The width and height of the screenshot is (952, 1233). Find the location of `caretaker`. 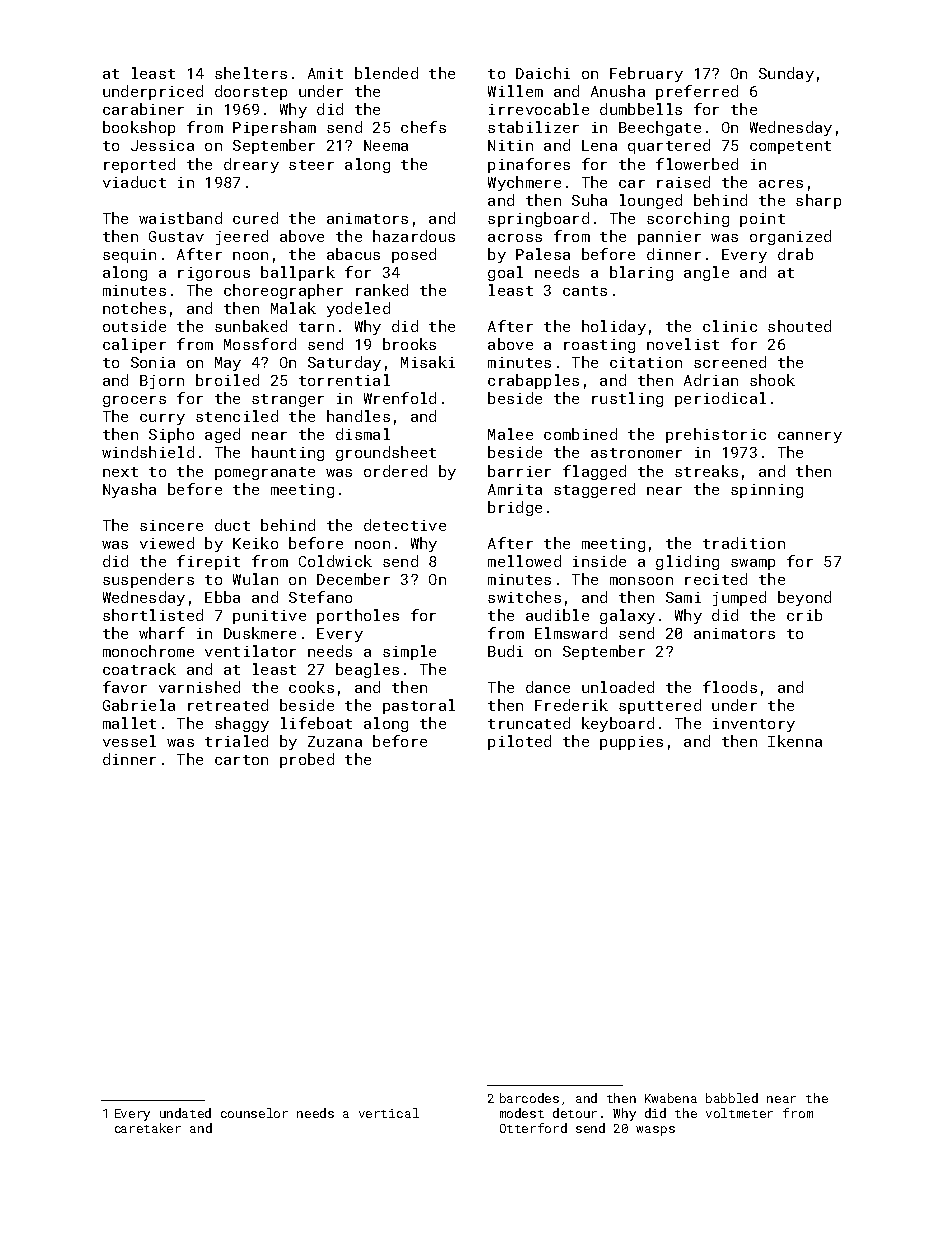

caretaker is located at coordinates (148, 1128).
